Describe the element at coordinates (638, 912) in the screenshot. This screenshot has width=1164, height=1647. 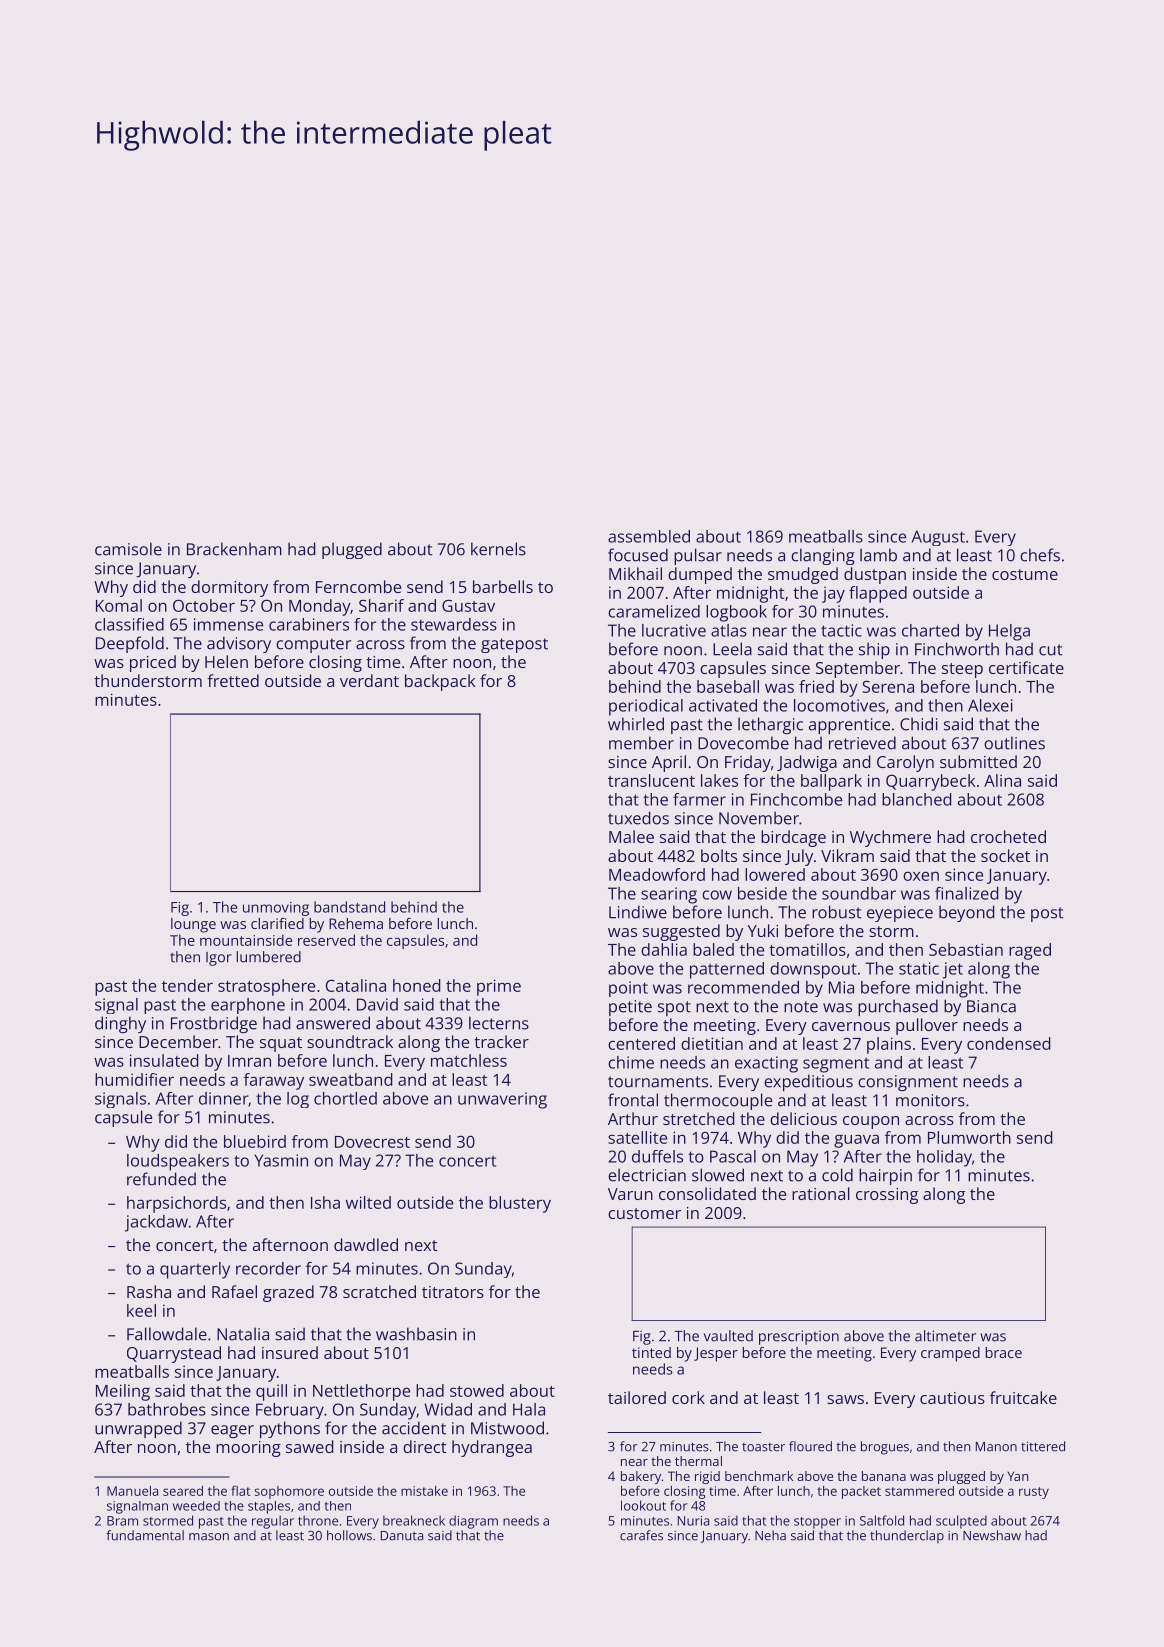
I see `Lindiwe` at that location.
